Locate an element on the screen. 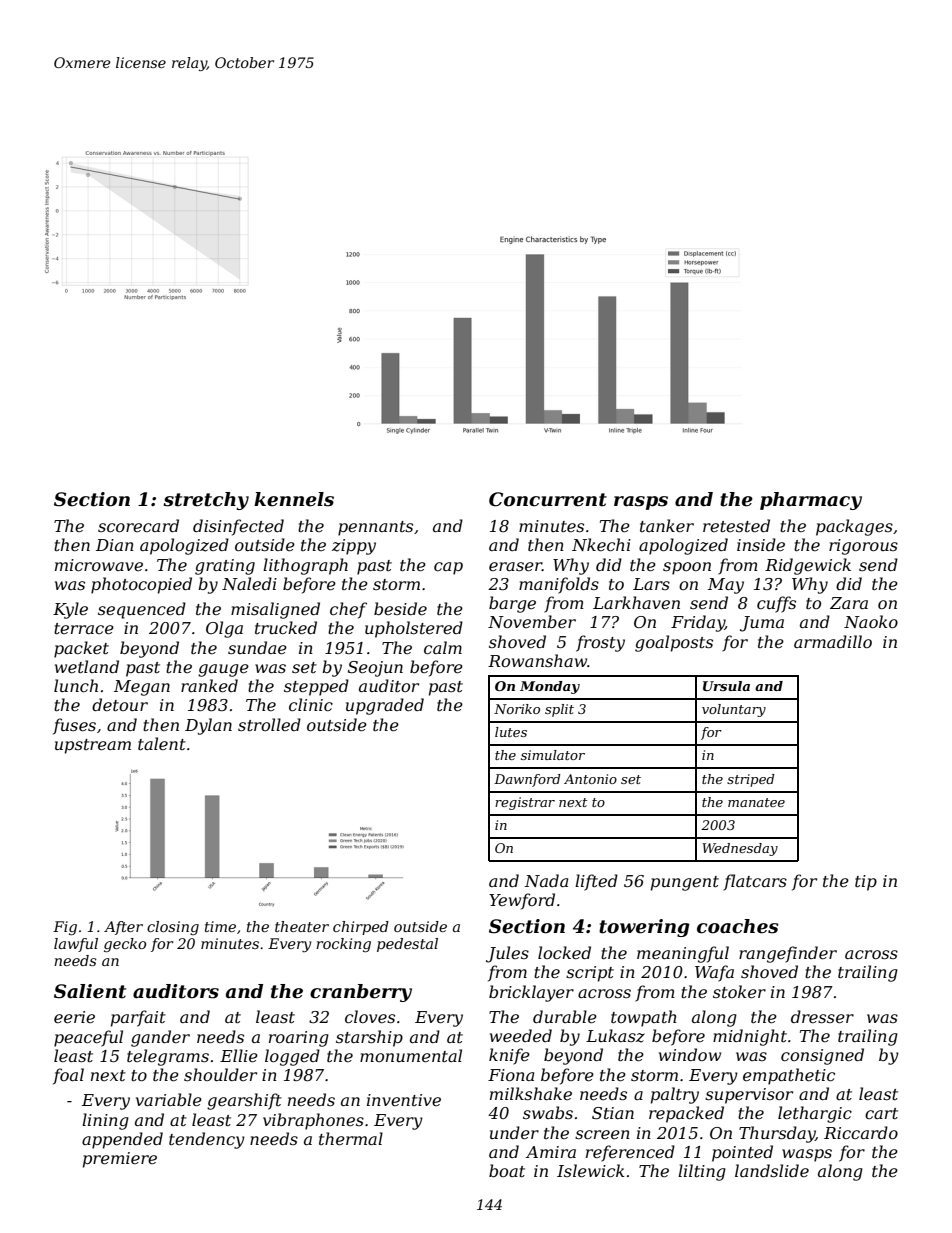  Jules is located at coordinates (507, 954).
